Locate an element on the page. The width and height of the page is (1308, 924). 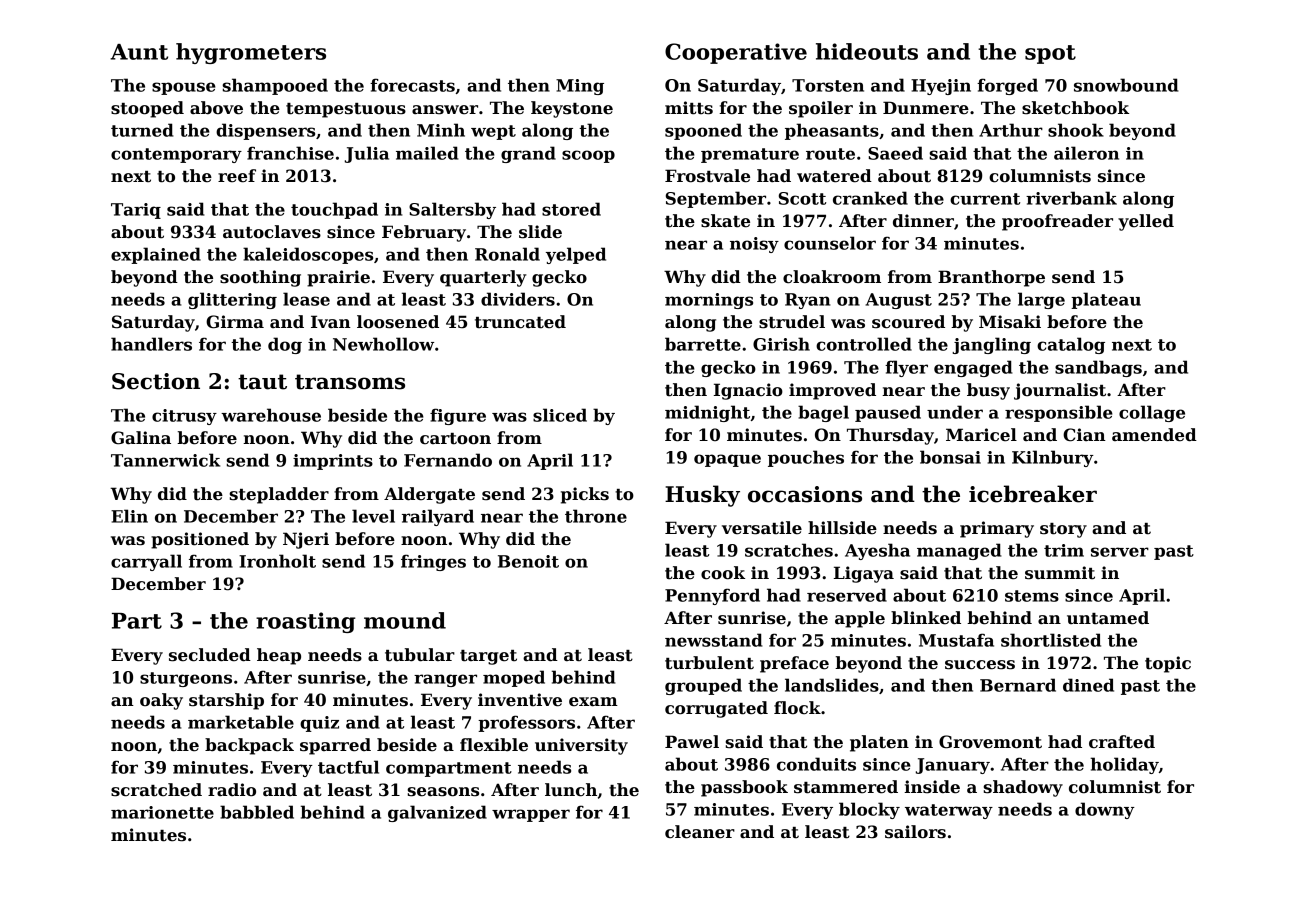
target is located at coordinates (488, 657).
